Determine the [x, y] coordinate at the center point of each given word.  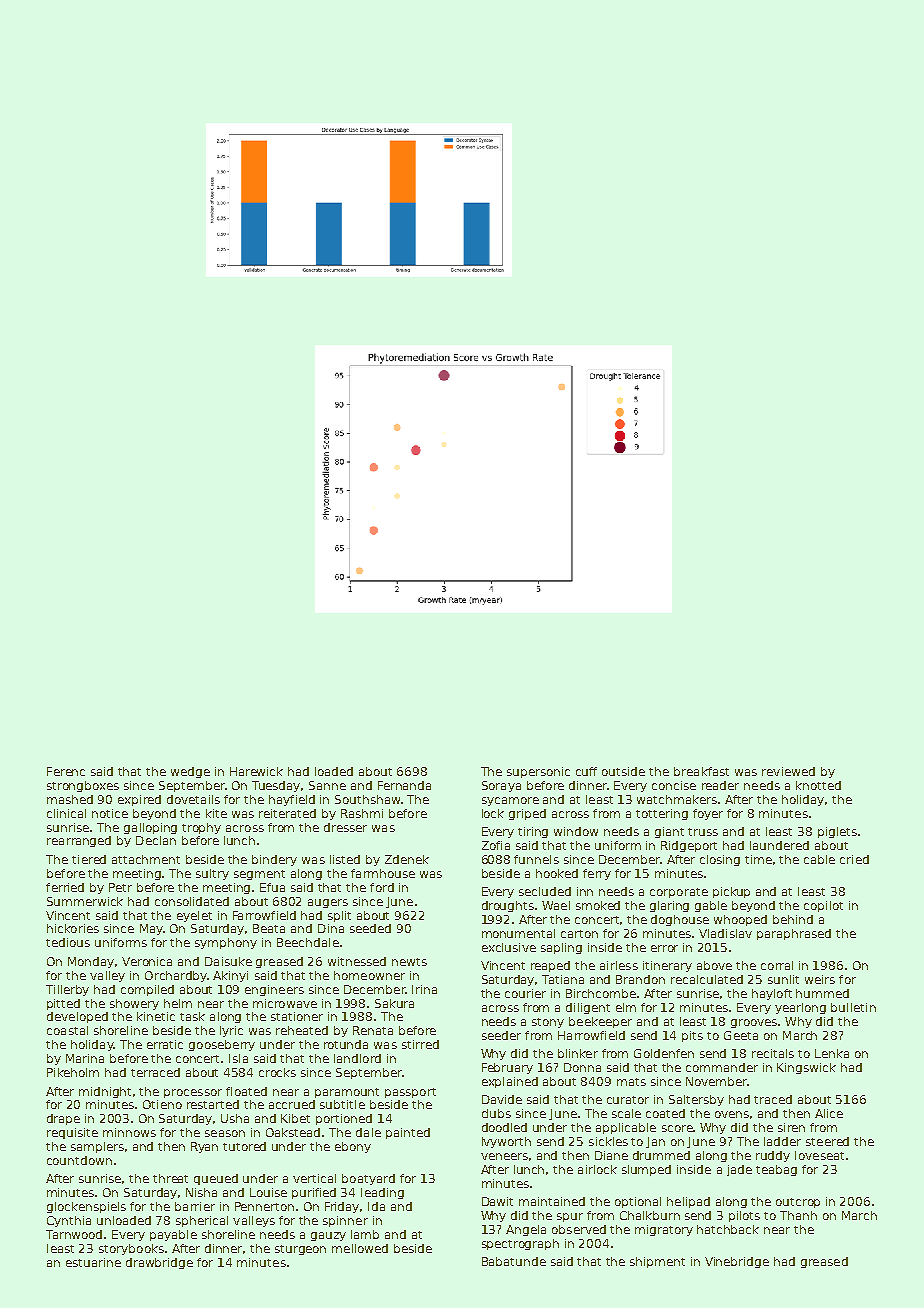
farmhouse [383, 873]
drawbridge [159, 1263]
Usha [235, 1118]
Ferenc [66, 771]
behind [793, 919]
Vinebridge [737, 1262]
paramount [347, 1093]
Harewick [256, 771]
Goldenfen [664, 1053]
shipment [657, 1262]
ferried [65, 887]
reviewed [788, 771]
